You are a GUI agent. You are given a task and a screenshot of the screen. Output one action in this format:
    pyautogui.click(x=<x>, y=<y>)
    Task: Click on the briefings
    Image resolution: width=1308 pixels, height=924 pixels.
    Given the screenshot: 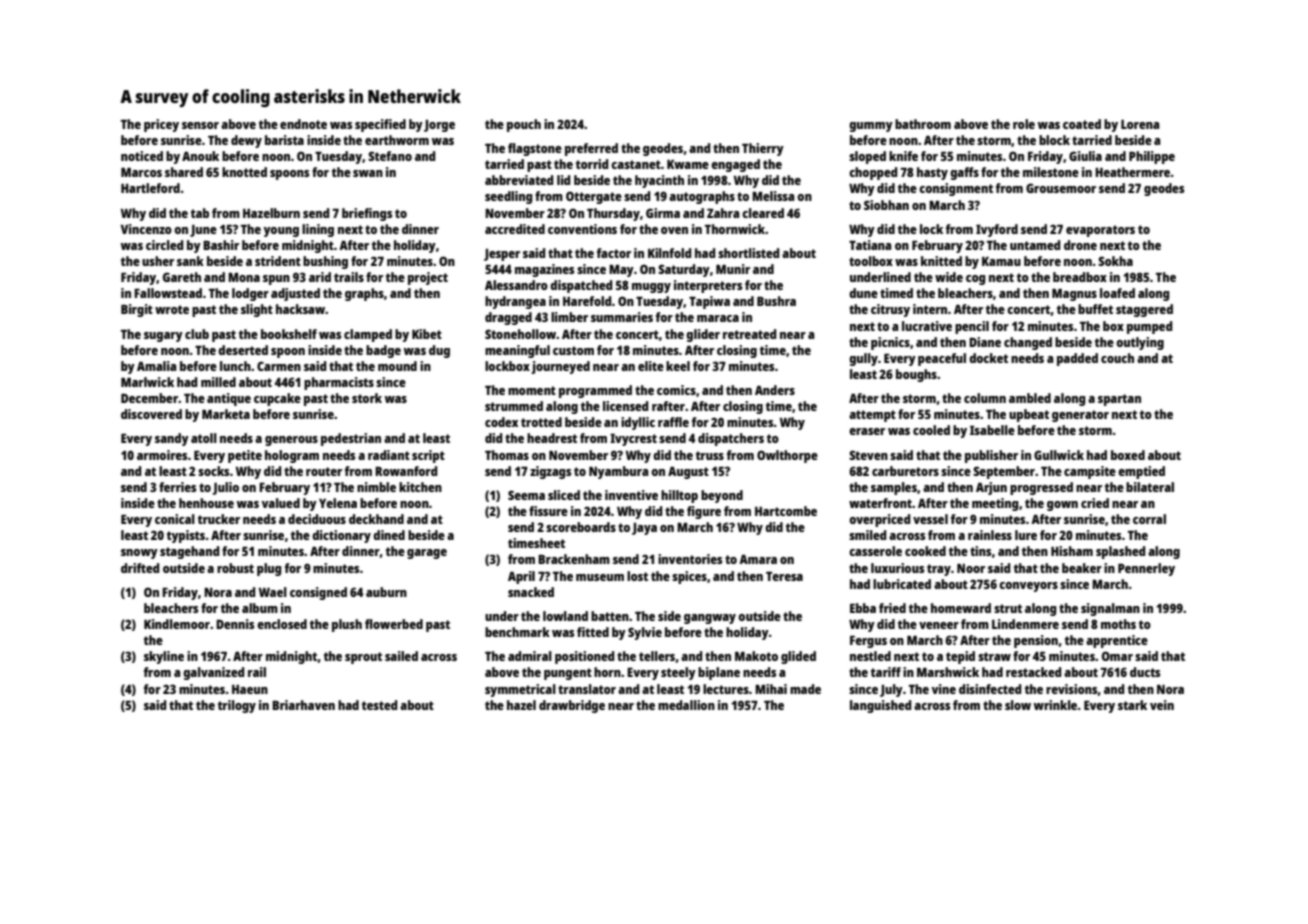 What is the action you would take?
    pyautogui.click(x=367, y=214)
